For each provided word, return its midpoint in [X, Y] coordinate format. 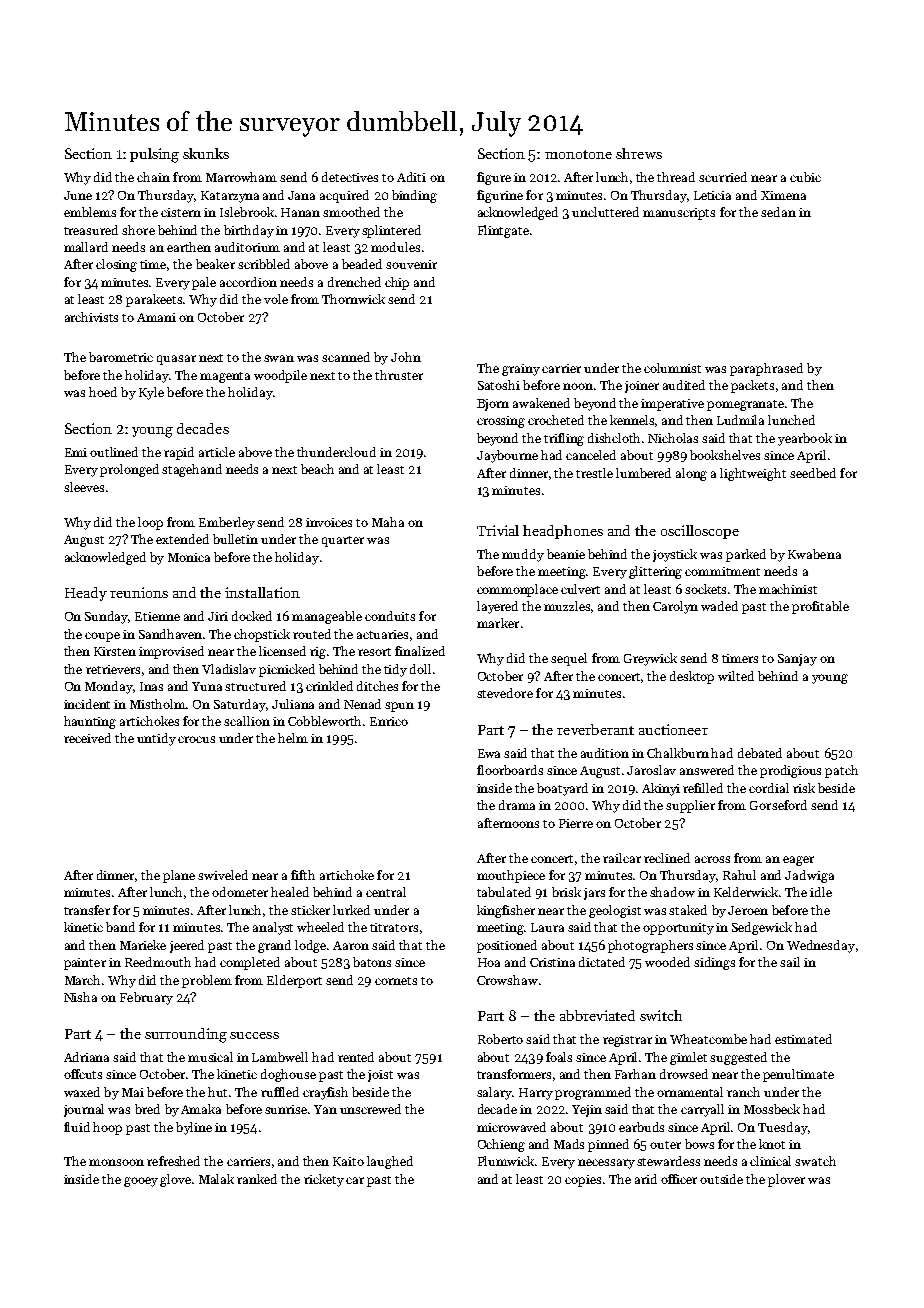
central [386, 892]
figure [494, 178]
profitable [820, 607]
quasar [176, 360]
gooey [141, 1182]
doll [420, 669]
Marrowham [241, 177]
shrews [639, 153]
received [87, 738]
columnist [672, 368]
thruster [399, 375]
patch [841, 771]
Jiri [218, 616]
